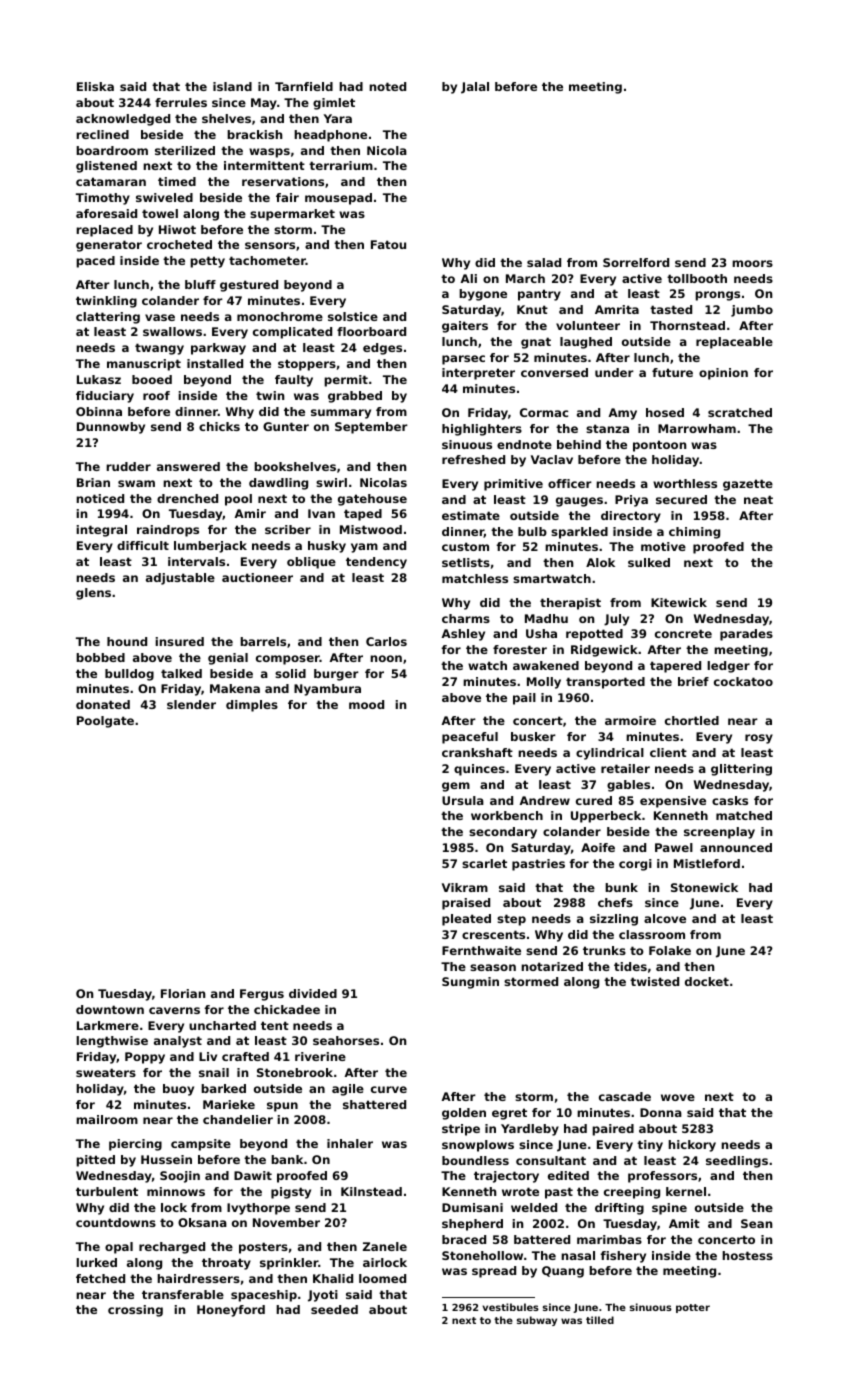 The height and width of the screenshot is (1400, 849). Describe the element at coordinates (752, 263) in the screenshot. I see `moors` at that location.
